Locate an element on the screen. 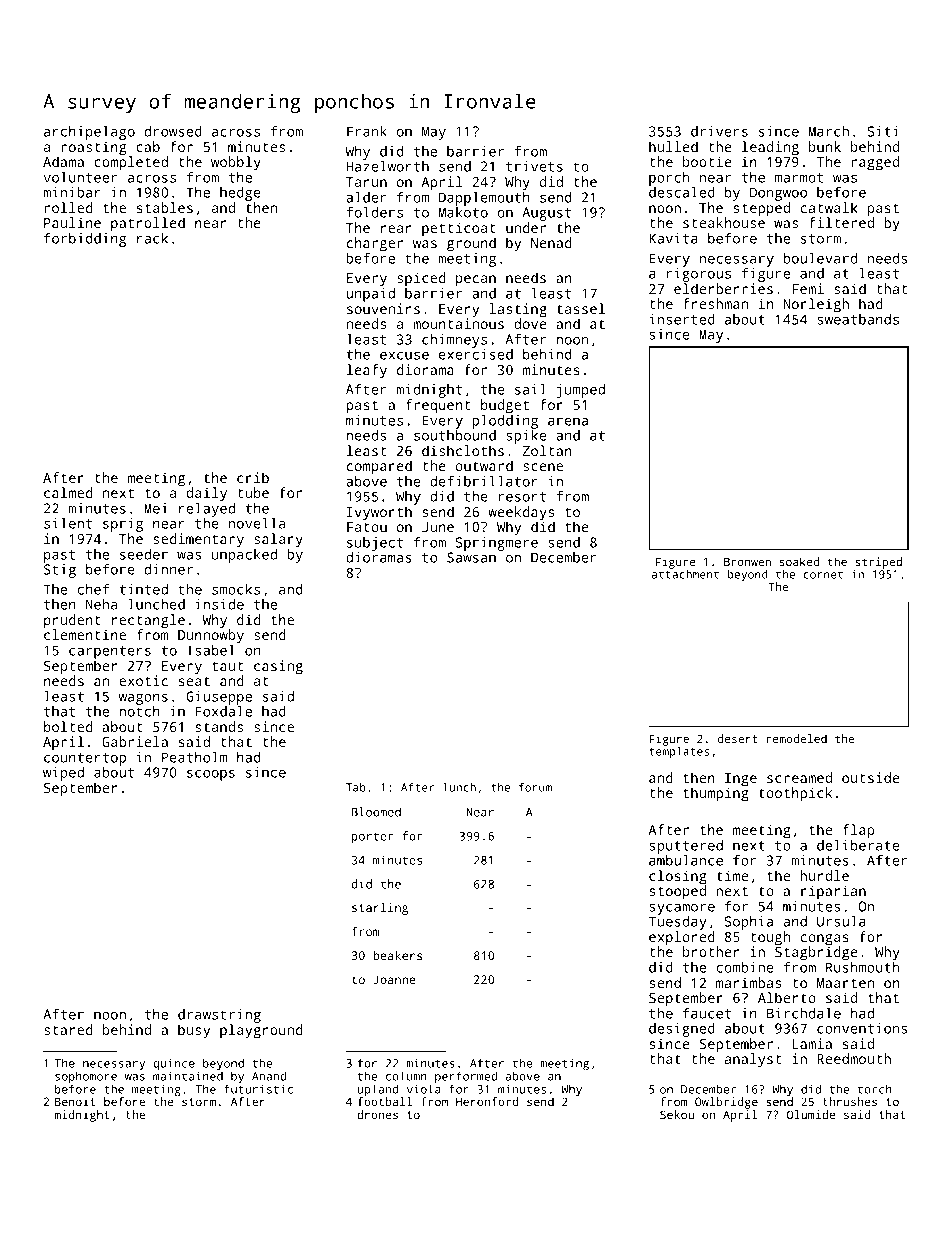 The width and height of the screenshot is (952, 1233). Sekou is located at coordinates (677, 1114).
